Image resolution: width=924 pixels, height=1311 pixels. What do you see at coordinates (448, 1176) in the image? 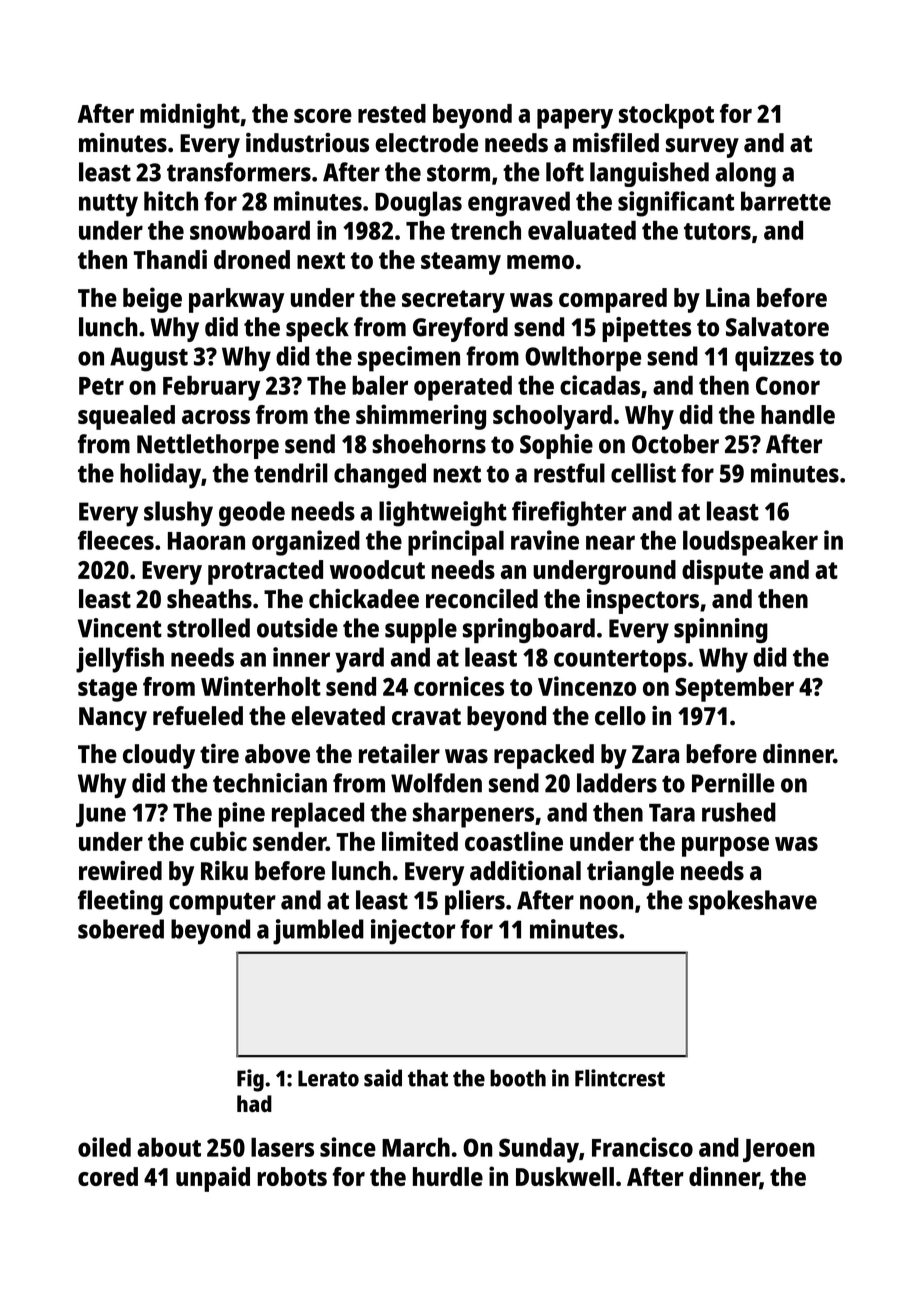
I see `hurdle` at bounding box center [448, 1176].
